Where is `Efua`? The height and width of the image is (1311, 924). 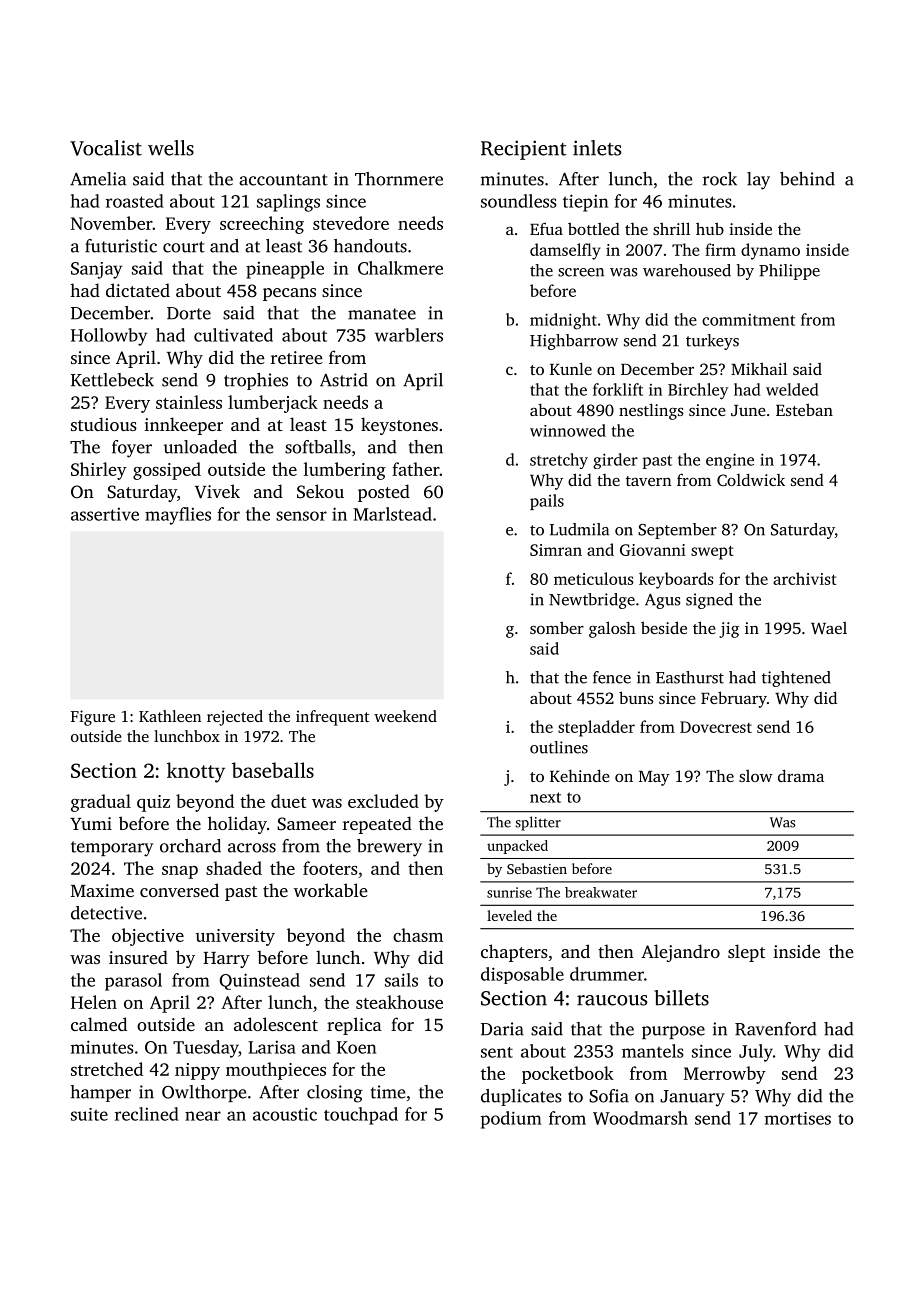 Efua is located at coordinates (546, 228).
